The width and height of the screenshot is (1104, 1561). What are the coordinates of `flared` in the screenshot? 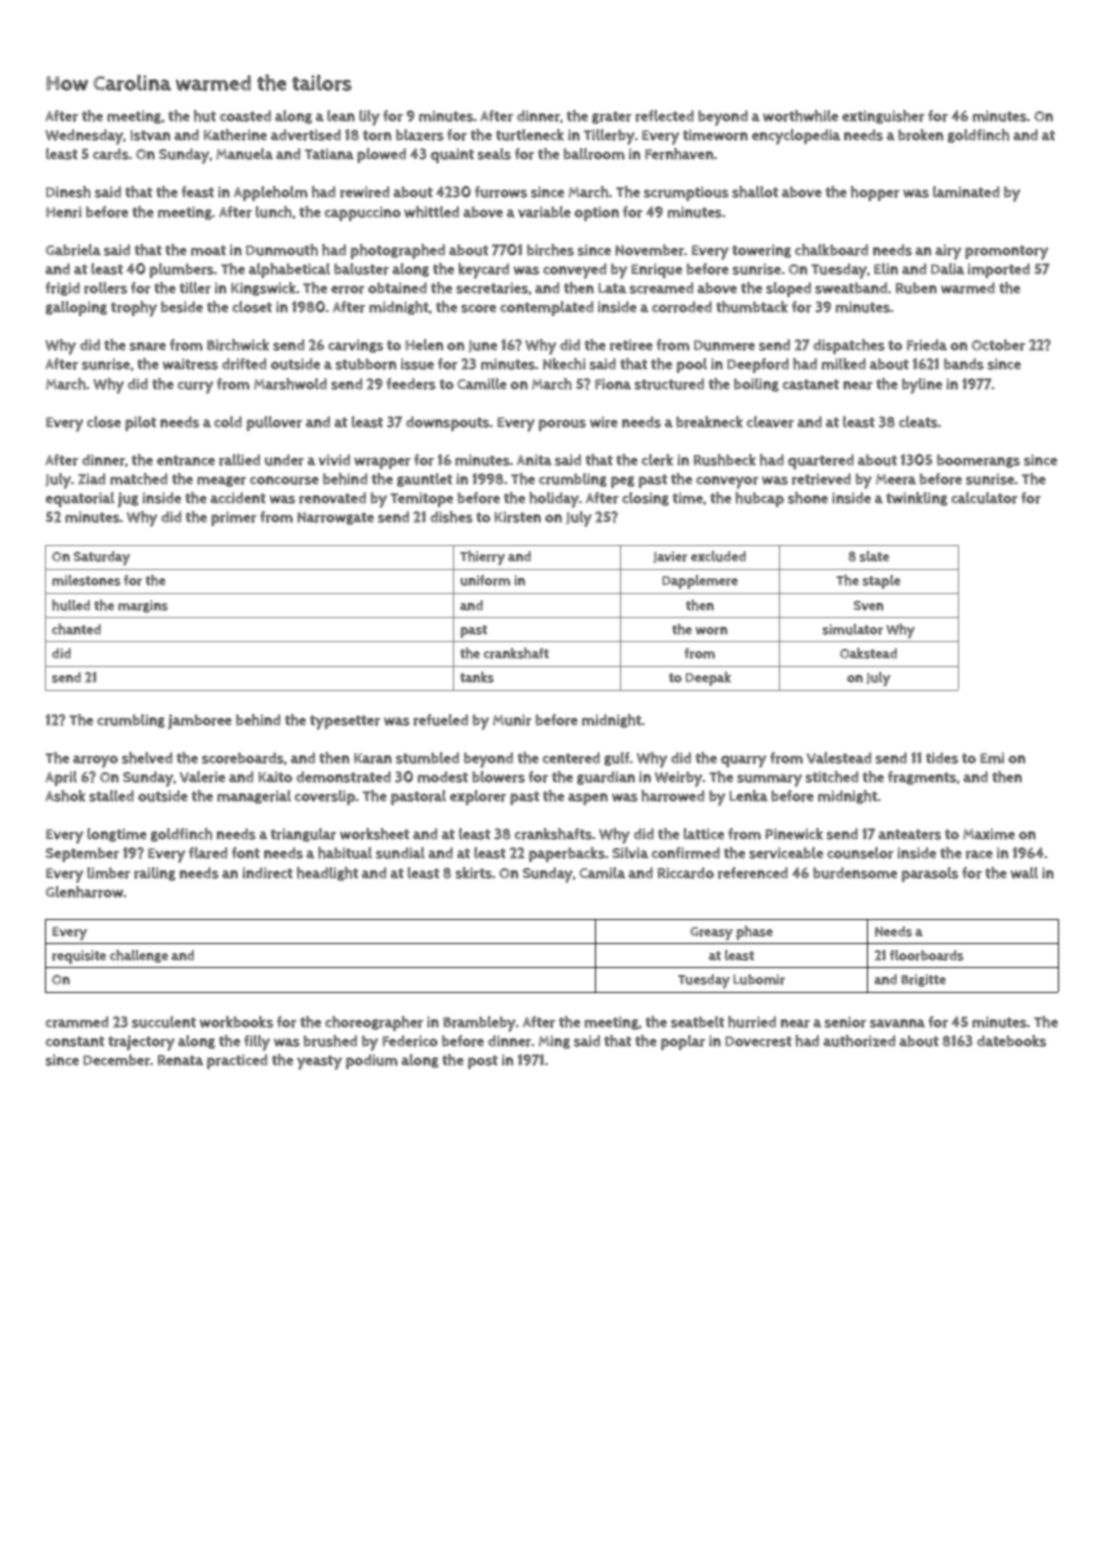 It's located at (208, 853).
